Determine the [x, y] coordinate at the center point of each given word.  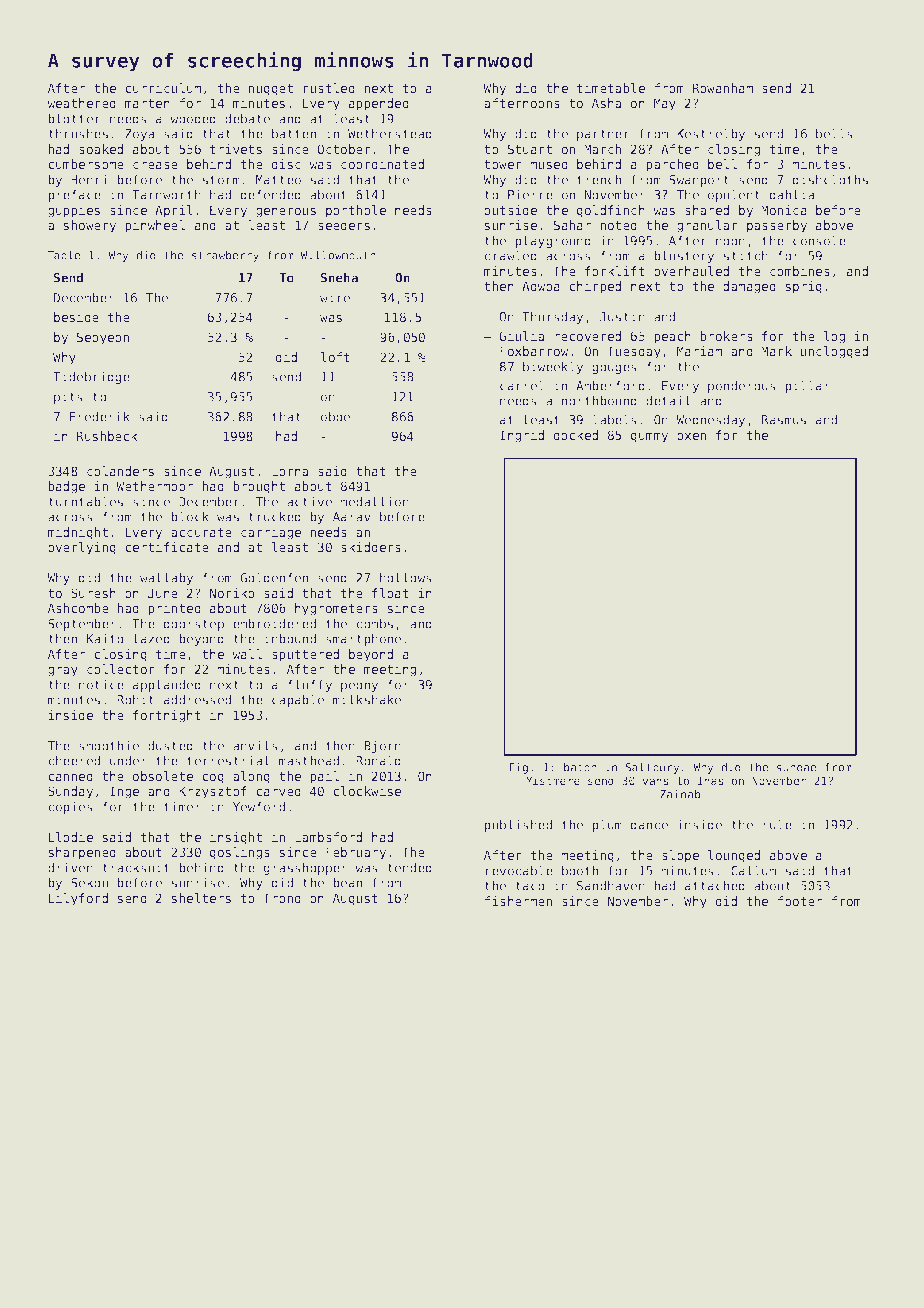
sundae [796, 767]
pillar [807, 386]
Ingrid [522, 436]
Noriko [232, 593]
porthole [356, 211]
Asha [606, 103]
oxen [691, 436]
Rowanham [723, 88]
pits [68, 398]
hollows [406, 577]
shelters [201, 898]
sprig [804, 287]
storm [221, 180]
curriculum [163, 88]
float [390, 593]
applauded [167, 685]
